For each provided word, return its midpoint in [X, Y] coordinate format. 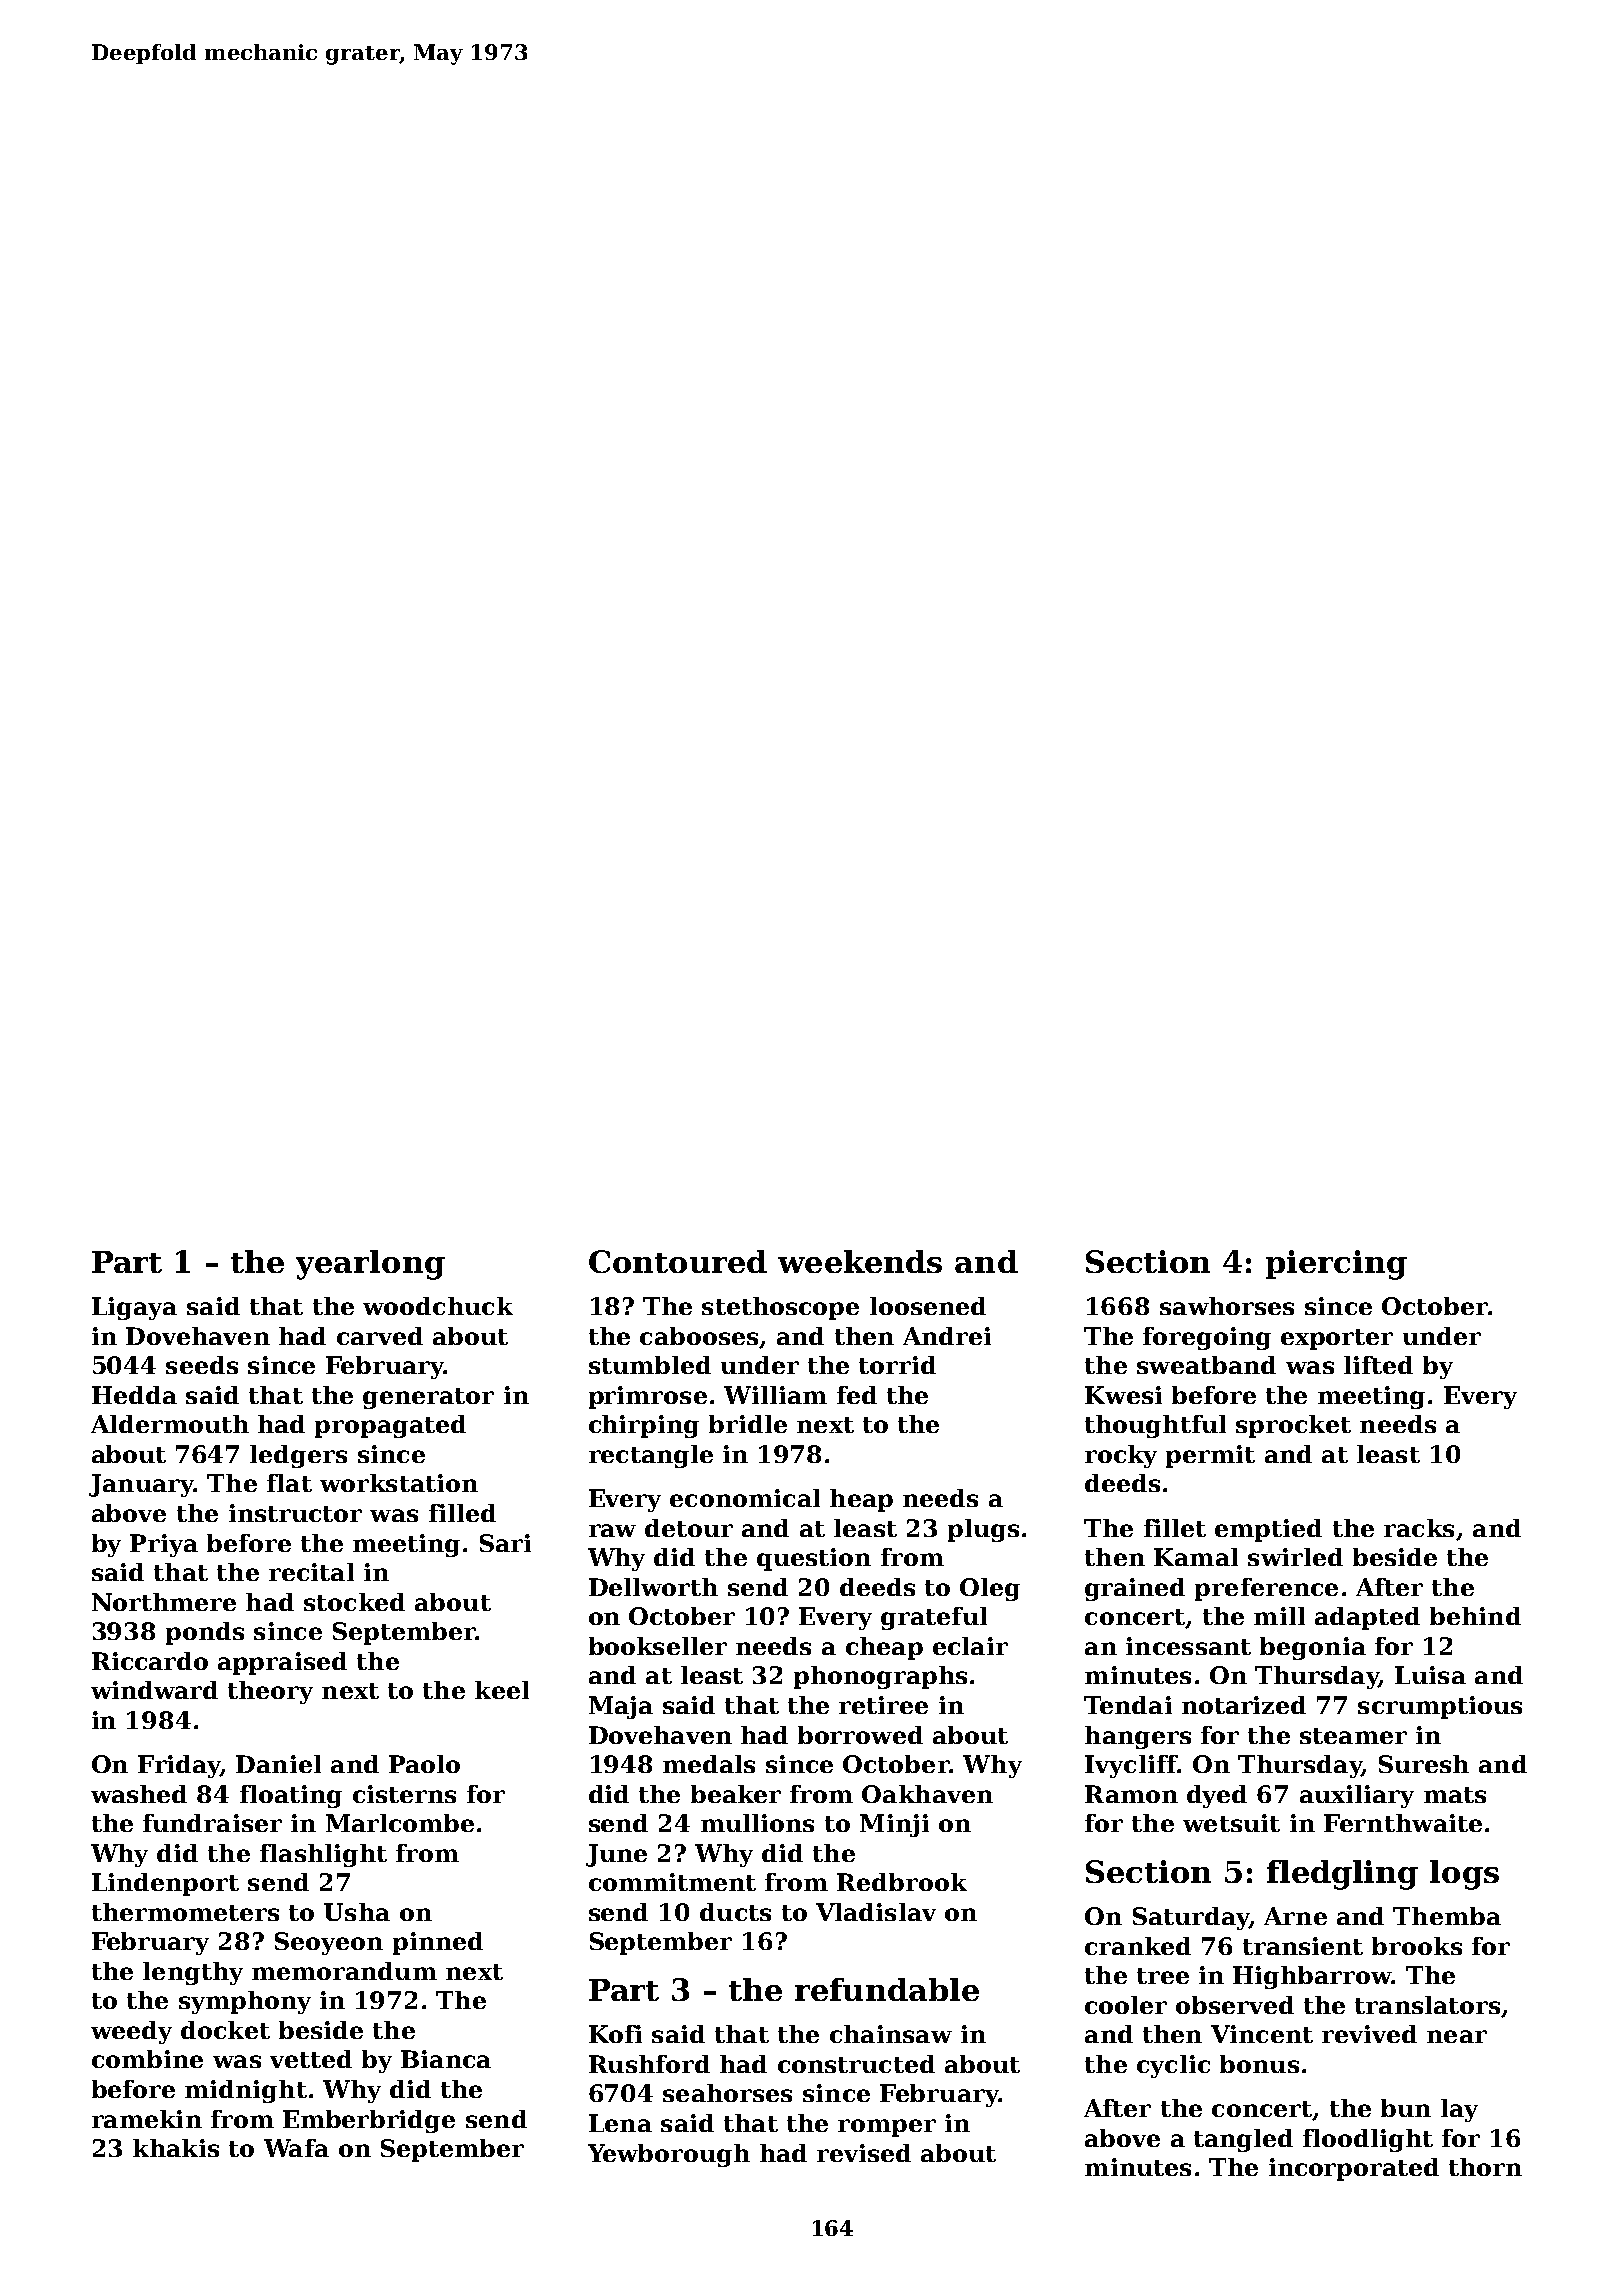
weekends [860, 1261]
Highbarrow [1312, 1977]
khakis [176, 2148]
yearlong [370, 1265]
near [1457, 2036]
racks [1419, 1528]
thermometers [185, 1912]
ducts [735, 1912]
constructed [856, 2064]
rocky [1121, 1456]
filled [462, 1513]
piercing [1336, 1265]
